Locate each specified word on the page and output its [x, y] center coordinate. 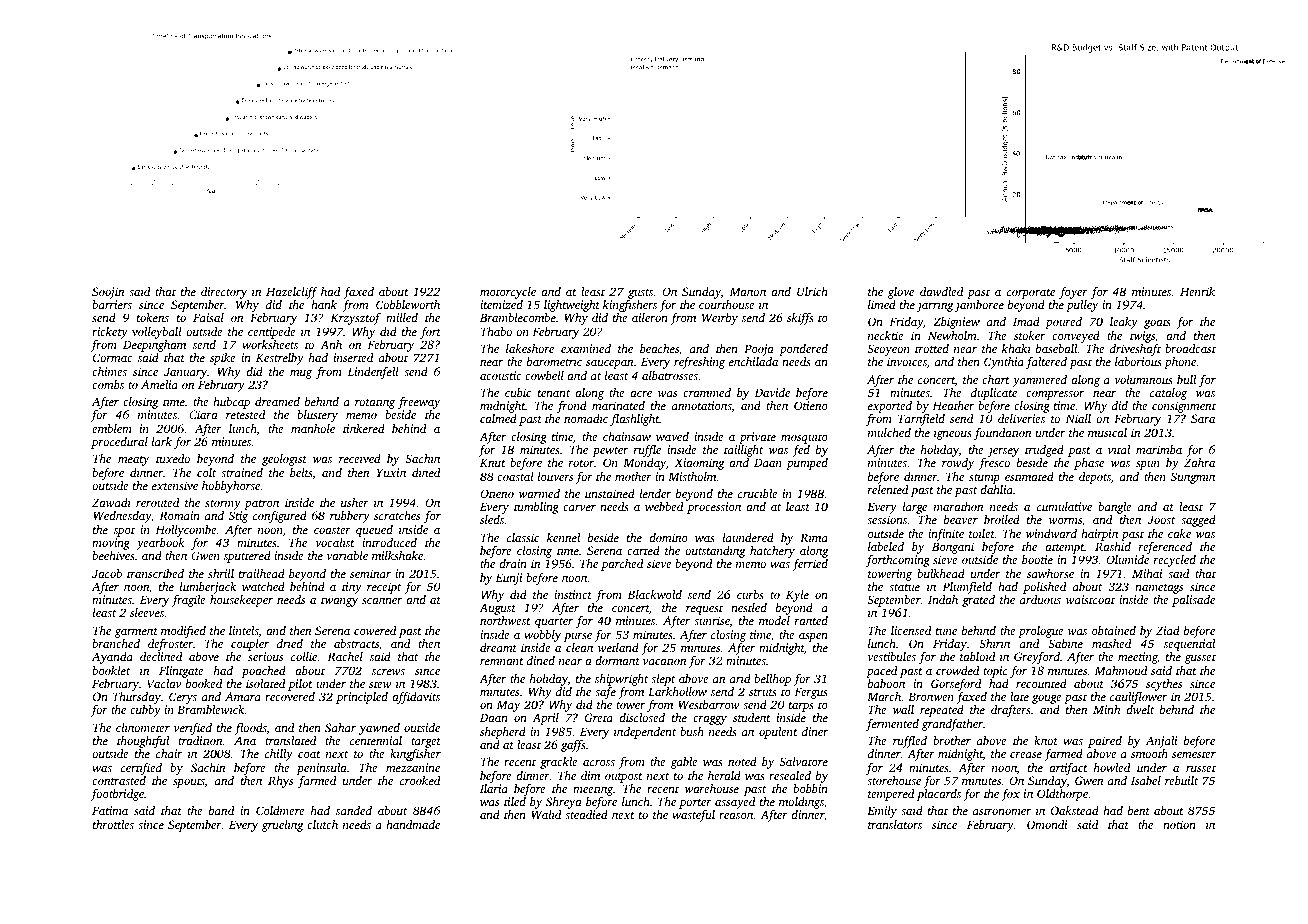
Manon [748, 291]
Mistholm [692, 476]
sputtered [247, 557]
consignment [1184, 407]
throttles [113, 824]
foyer [1073, 293]
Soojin [108, 293]
